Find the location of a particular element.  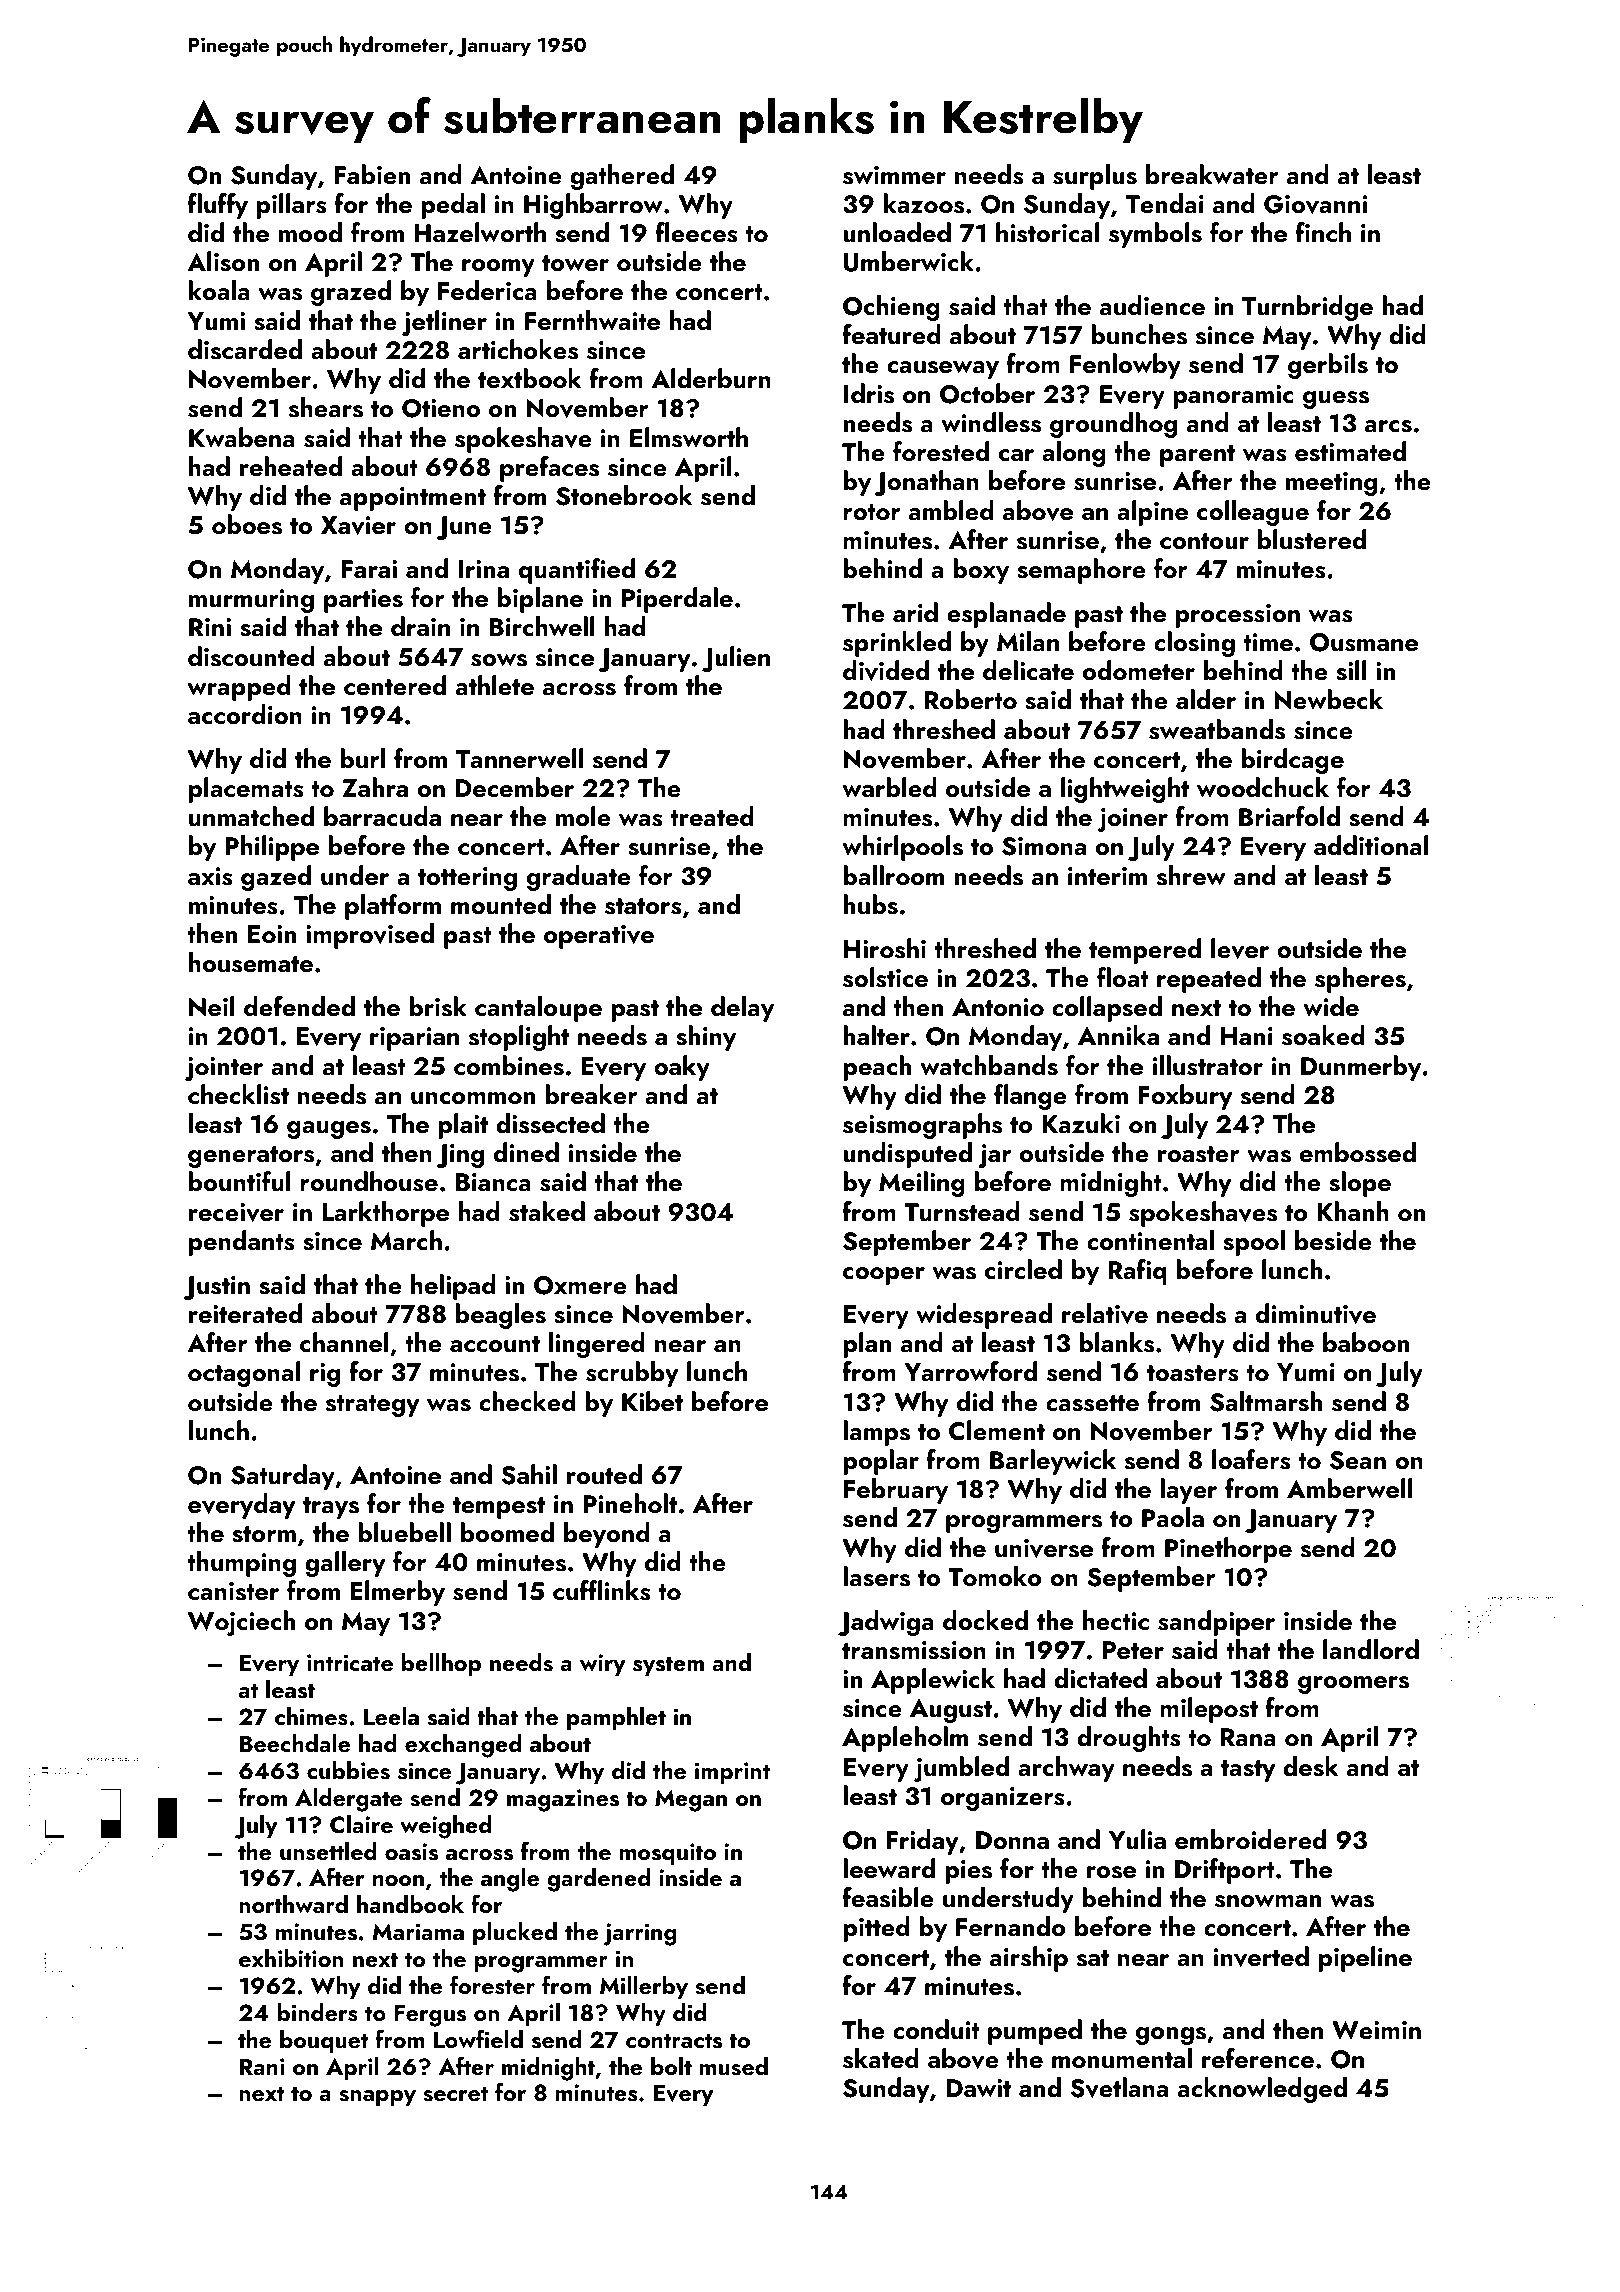

secret is located at coordinates (455, 2094).
